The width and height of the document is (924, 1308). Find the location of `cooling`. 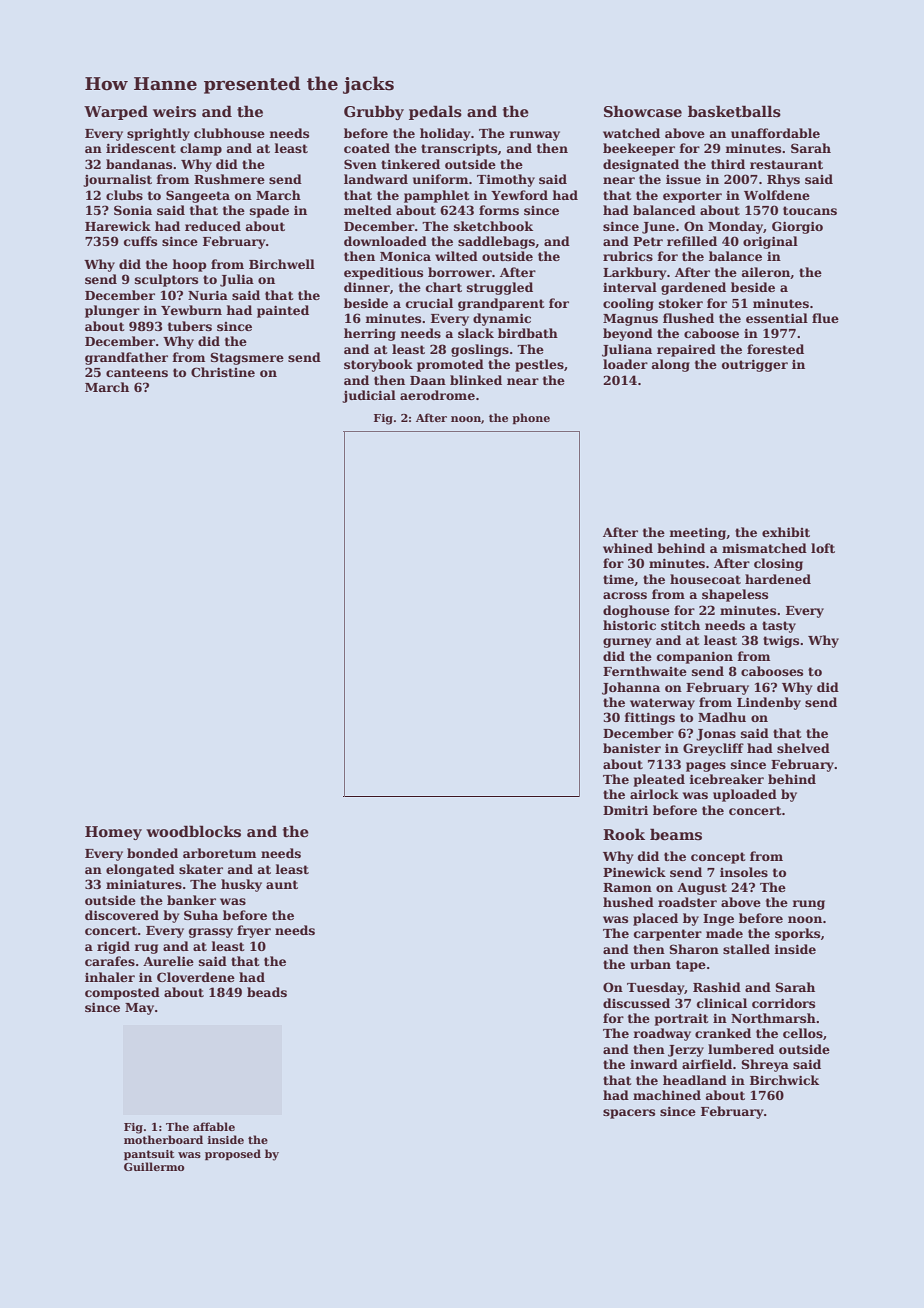

cooling is located at coordinates (628, 304).
